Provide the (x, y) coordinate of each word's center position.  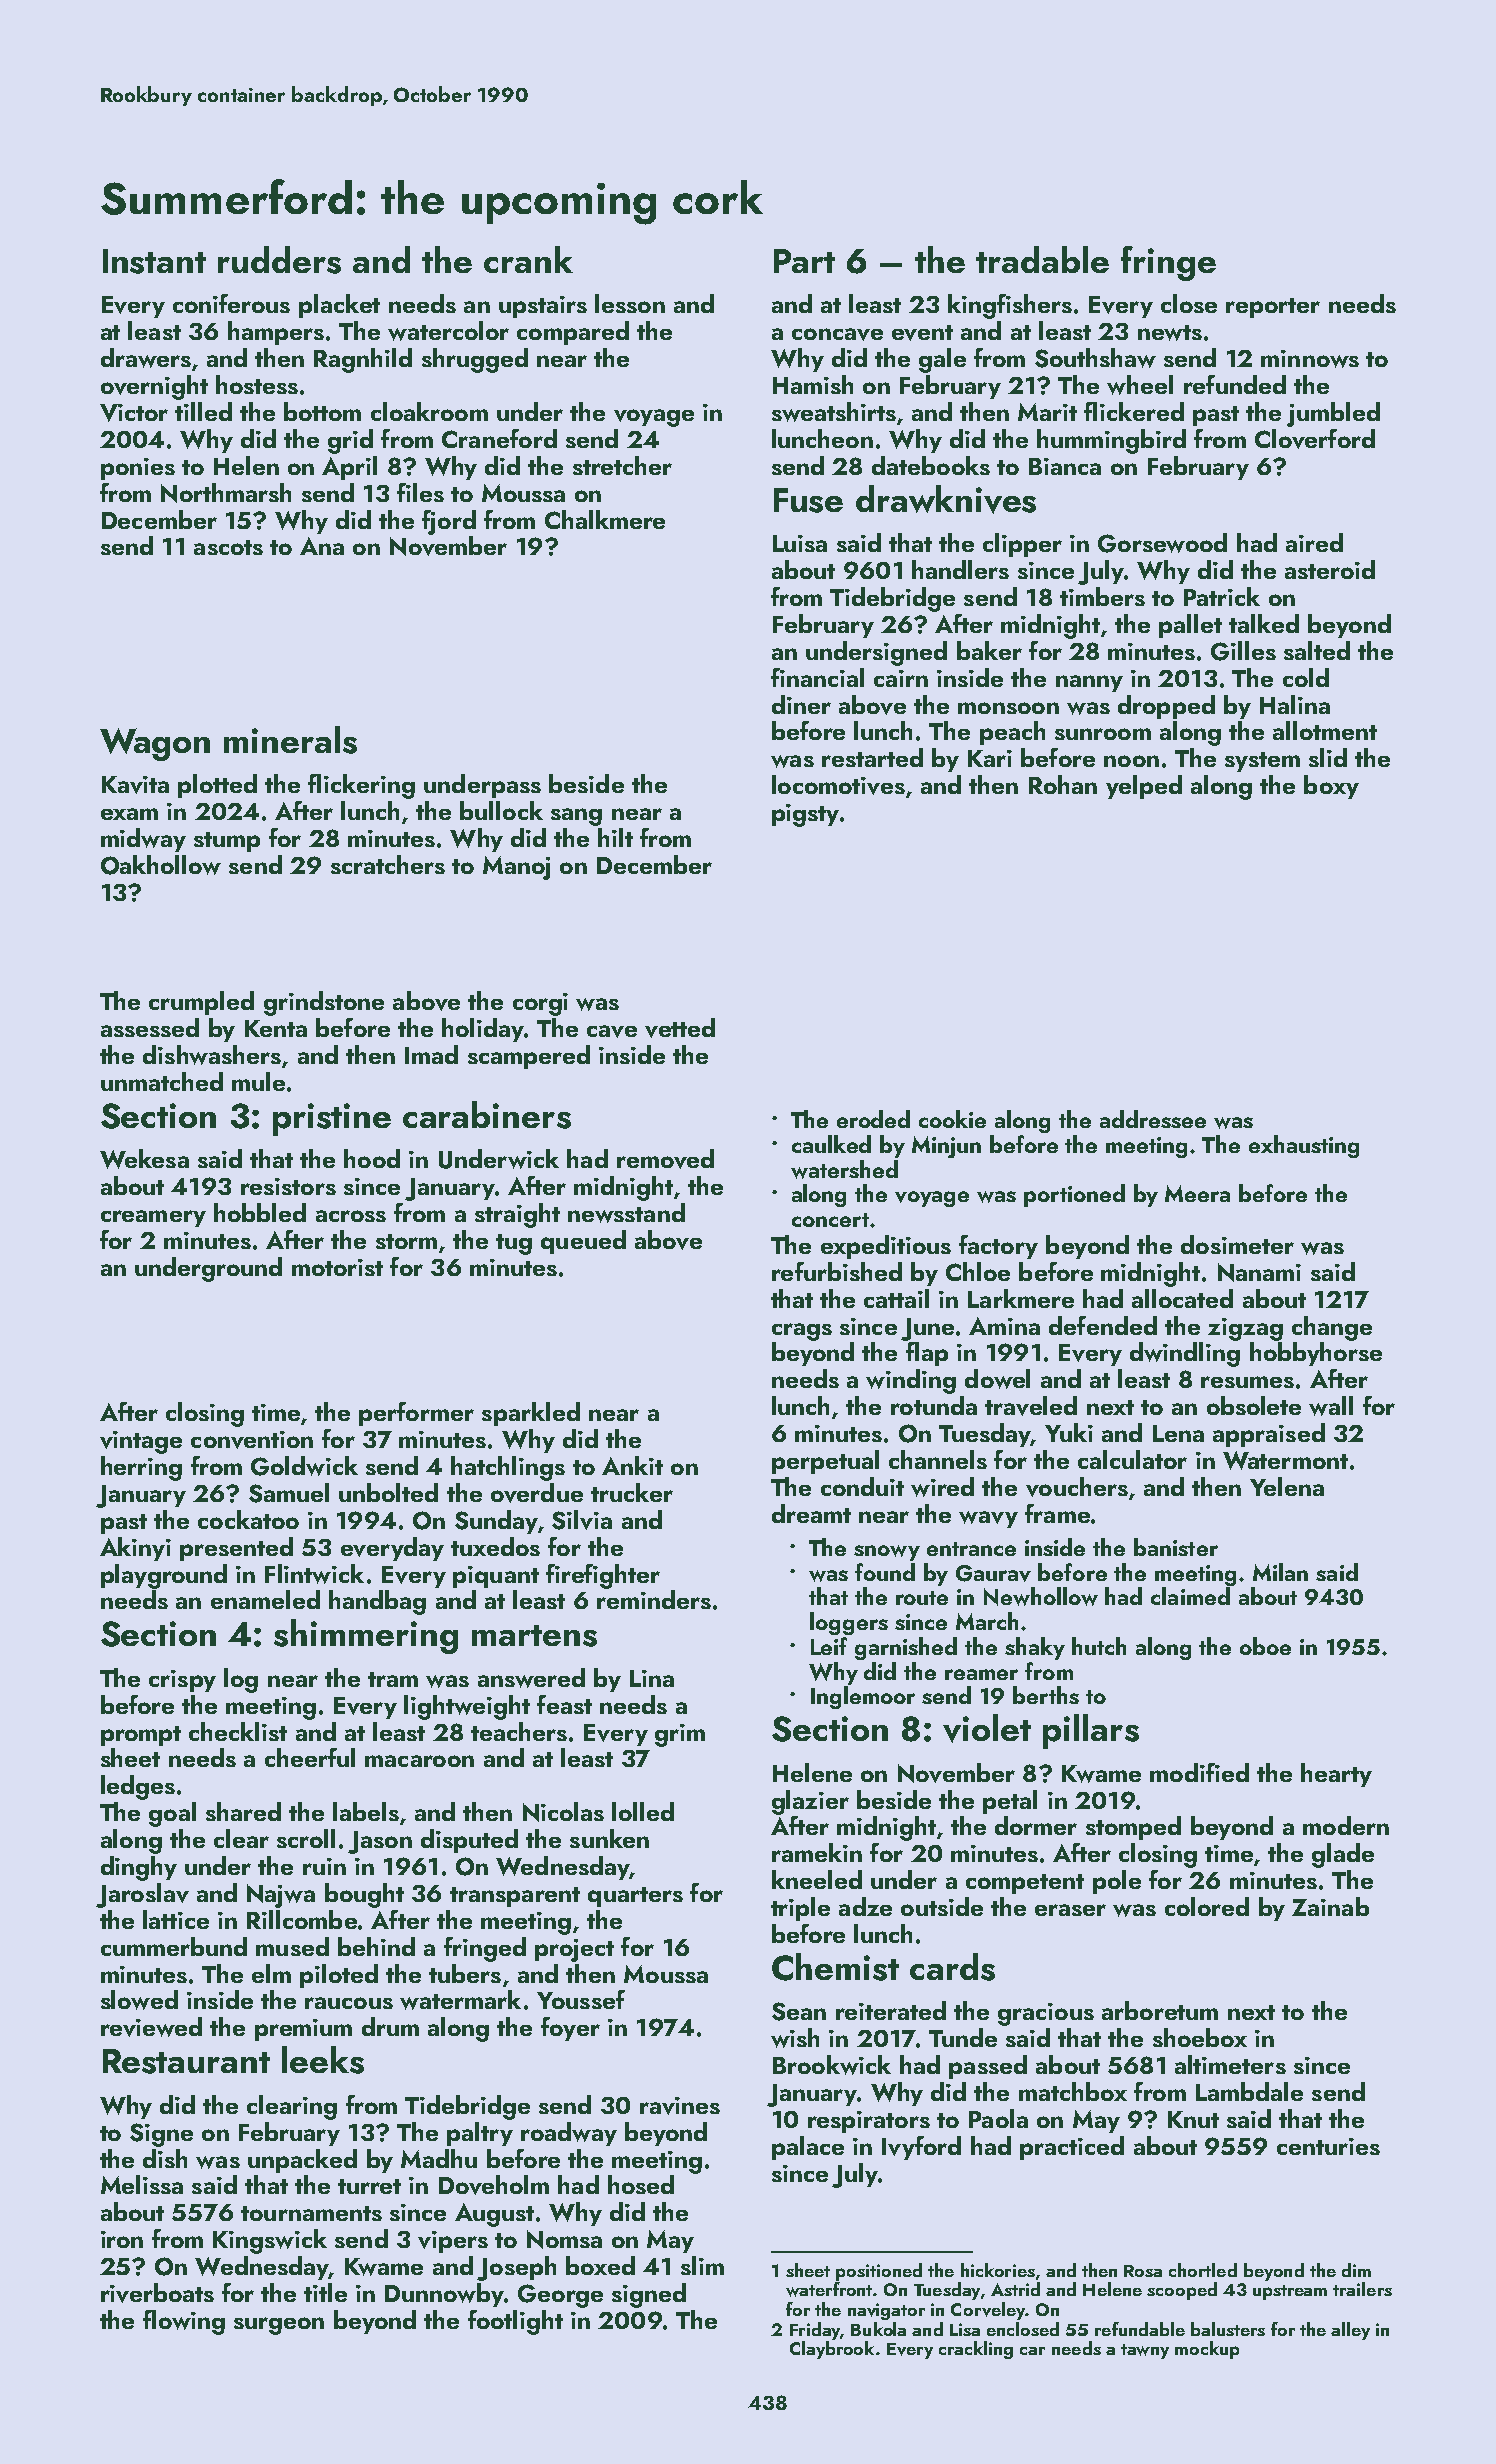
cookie (952, 1119)
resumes (1247, 1382)
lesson (630, 303)
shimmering (366, 1636)
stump (227, 842)
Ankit (632, 1465)
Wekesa (144, 1159)
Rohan (1063, 784)
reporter (1273, 308)
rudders (279, 260)
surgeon (279, 2326)
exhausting (1304, 1146)
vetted (680, 1028)
